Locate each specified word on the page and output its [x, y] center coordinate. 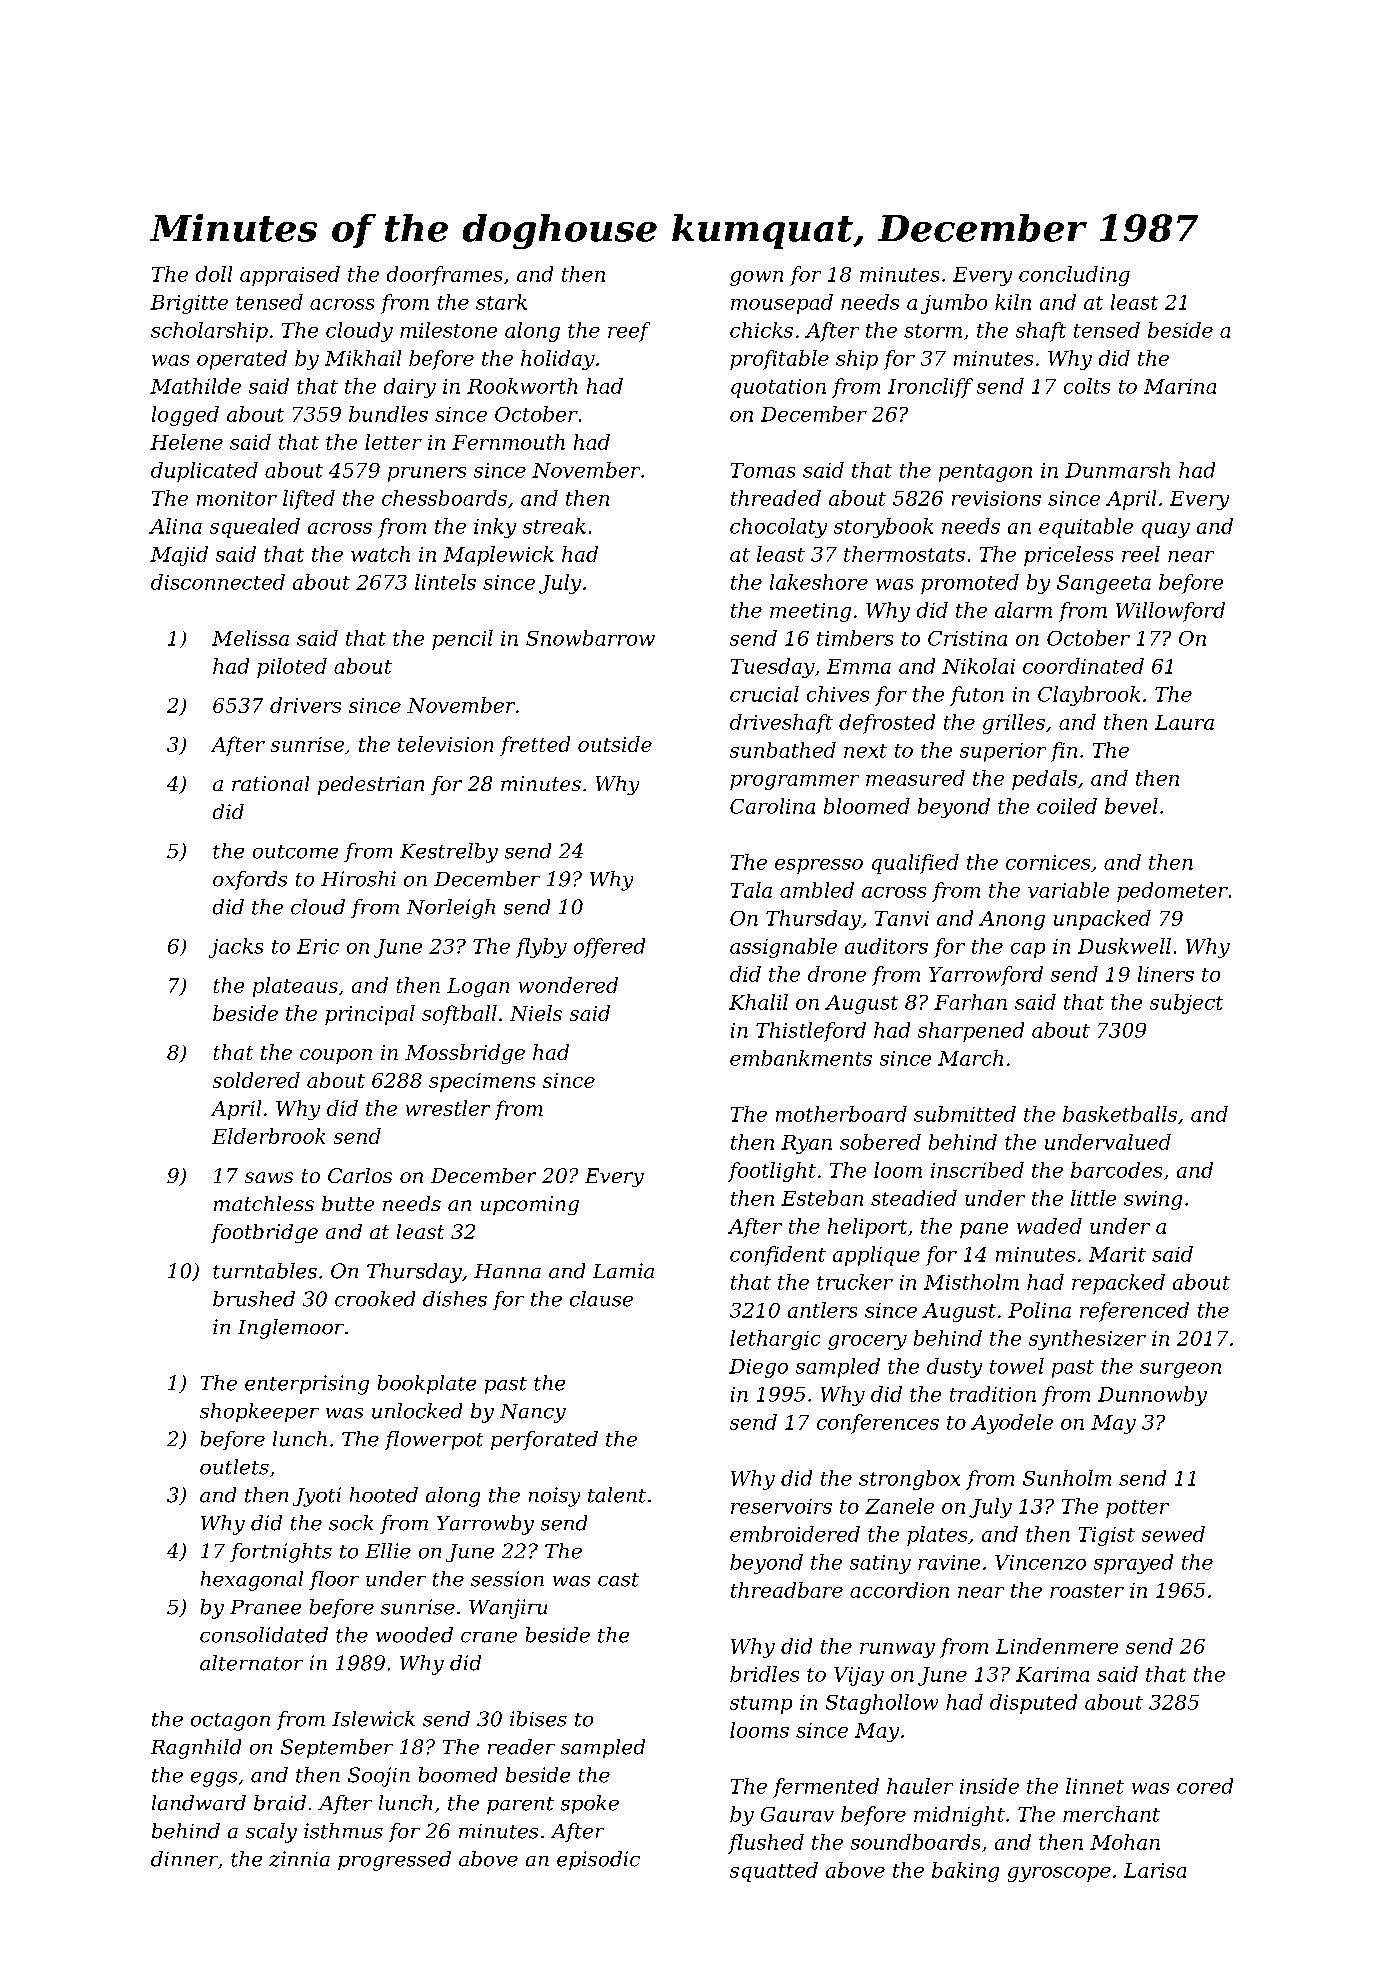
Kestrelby [449, 853]
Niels [536, 1013]
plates [937, 1536]
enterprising [307, 1385]
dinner [184, 1859]
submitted [965, 1114]
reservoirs [781, 1506]
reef [629, 332]
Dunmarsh [1117, 470]
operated [242, 360]
